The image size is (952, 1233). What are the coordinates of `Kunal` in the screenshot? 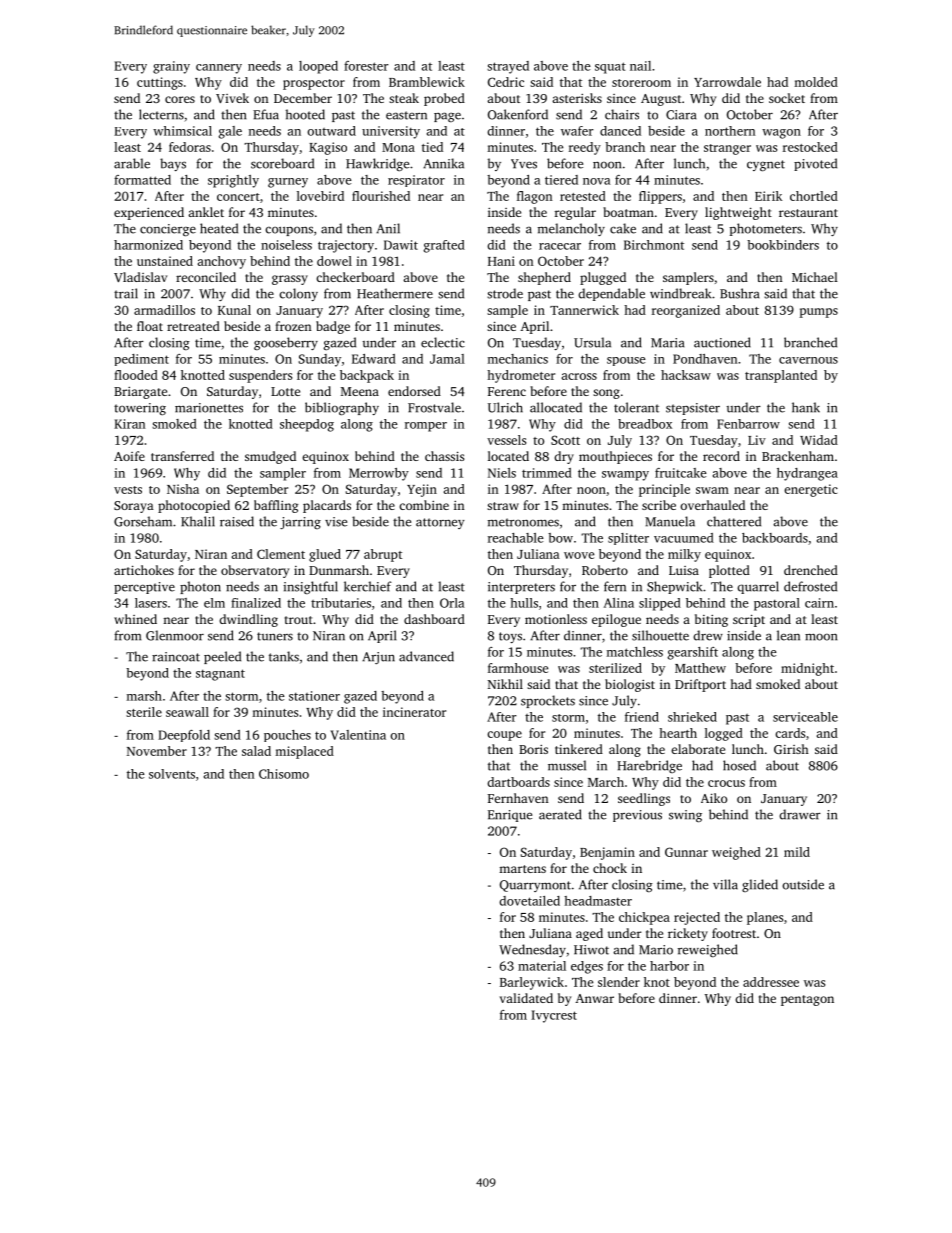 It's located at (234, 310).
